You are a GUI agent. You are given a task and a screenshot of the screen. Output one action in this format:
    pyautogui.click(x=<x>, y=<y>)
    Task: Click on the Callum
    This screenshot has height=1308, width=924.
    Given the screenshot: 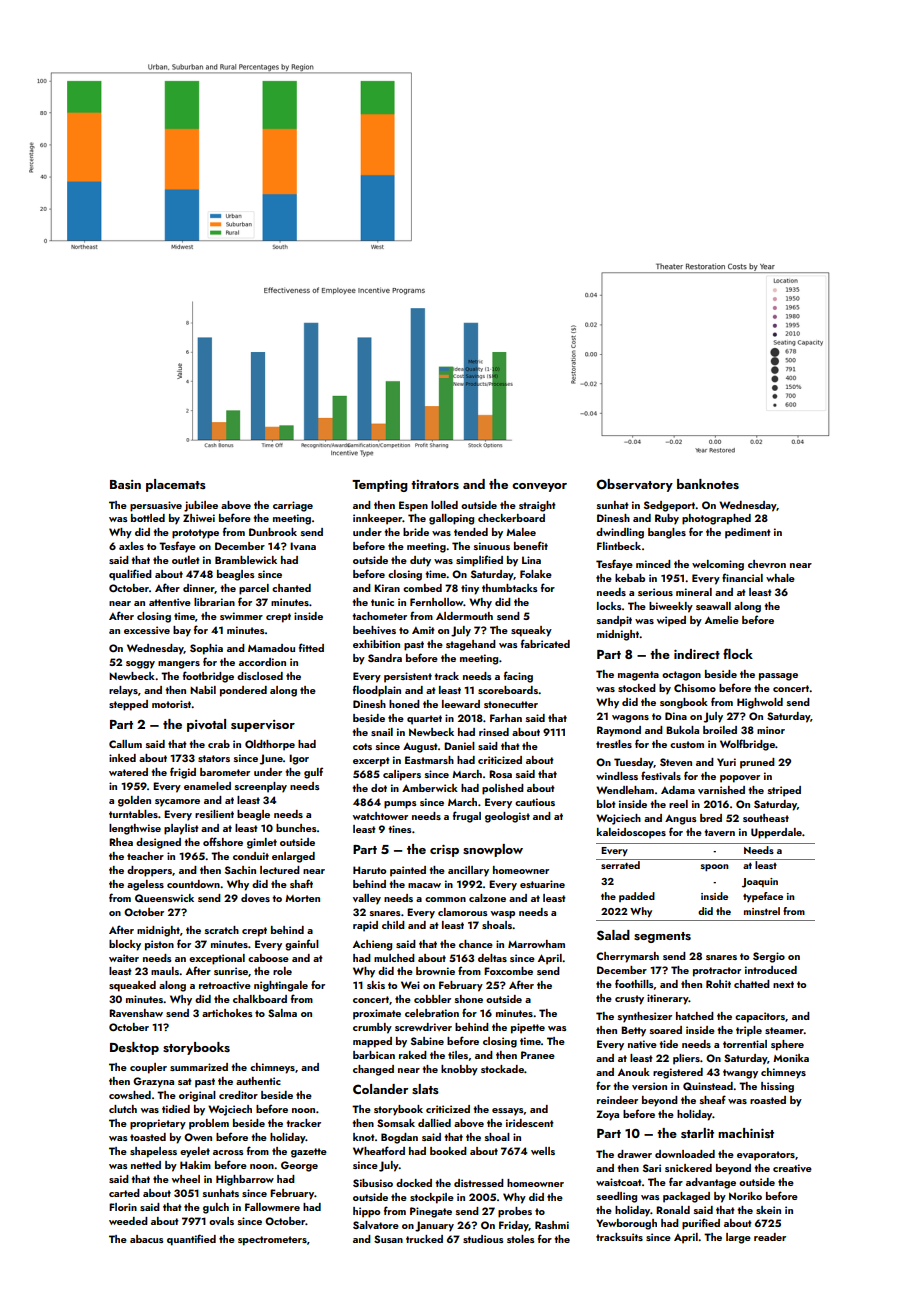 What is the action you would take?
    pyautogui.click(x=125, y=744)
